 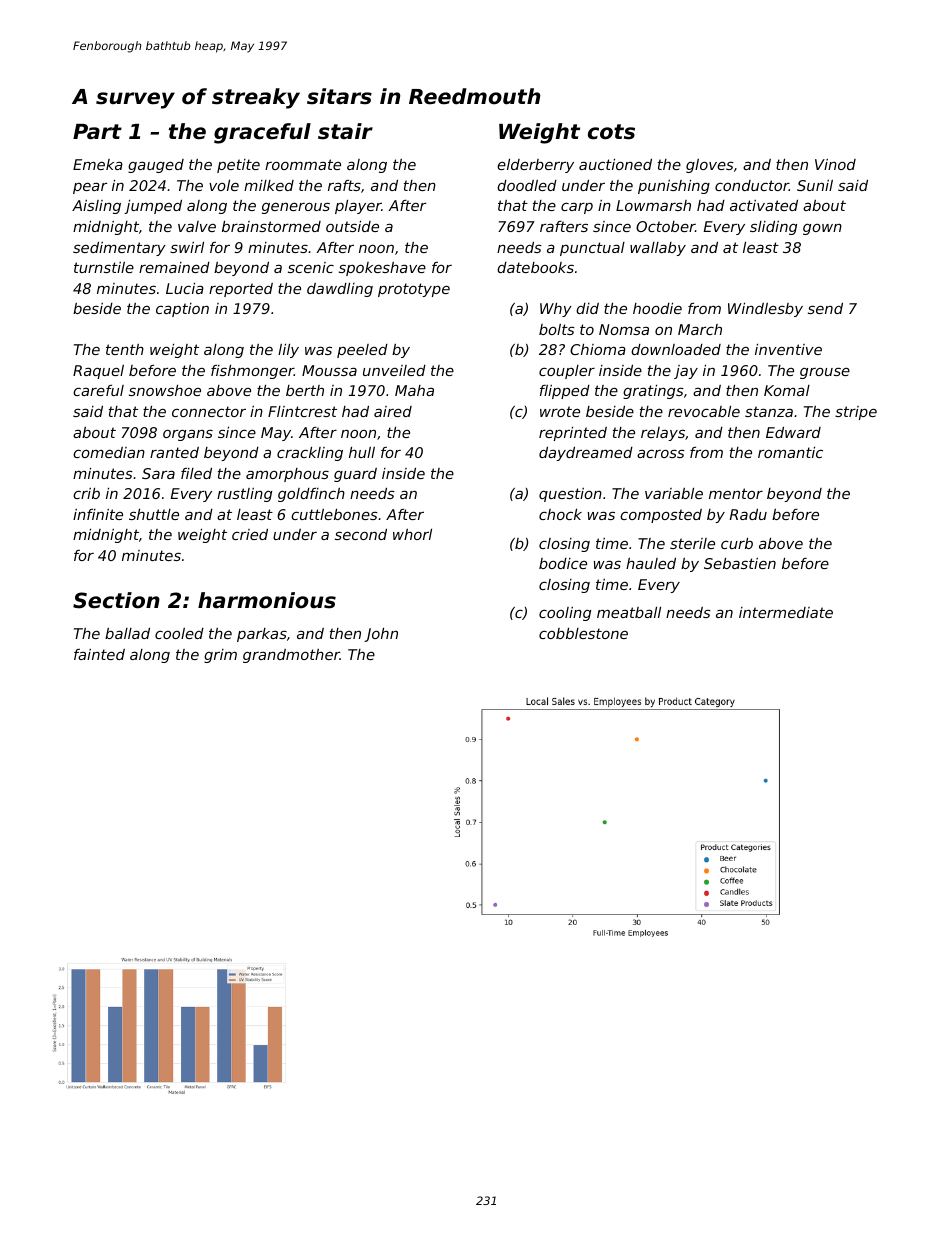 What do you see at coordinates (291, 656) in the page?
I see `grandmother` at bounding box center [291, 656].
